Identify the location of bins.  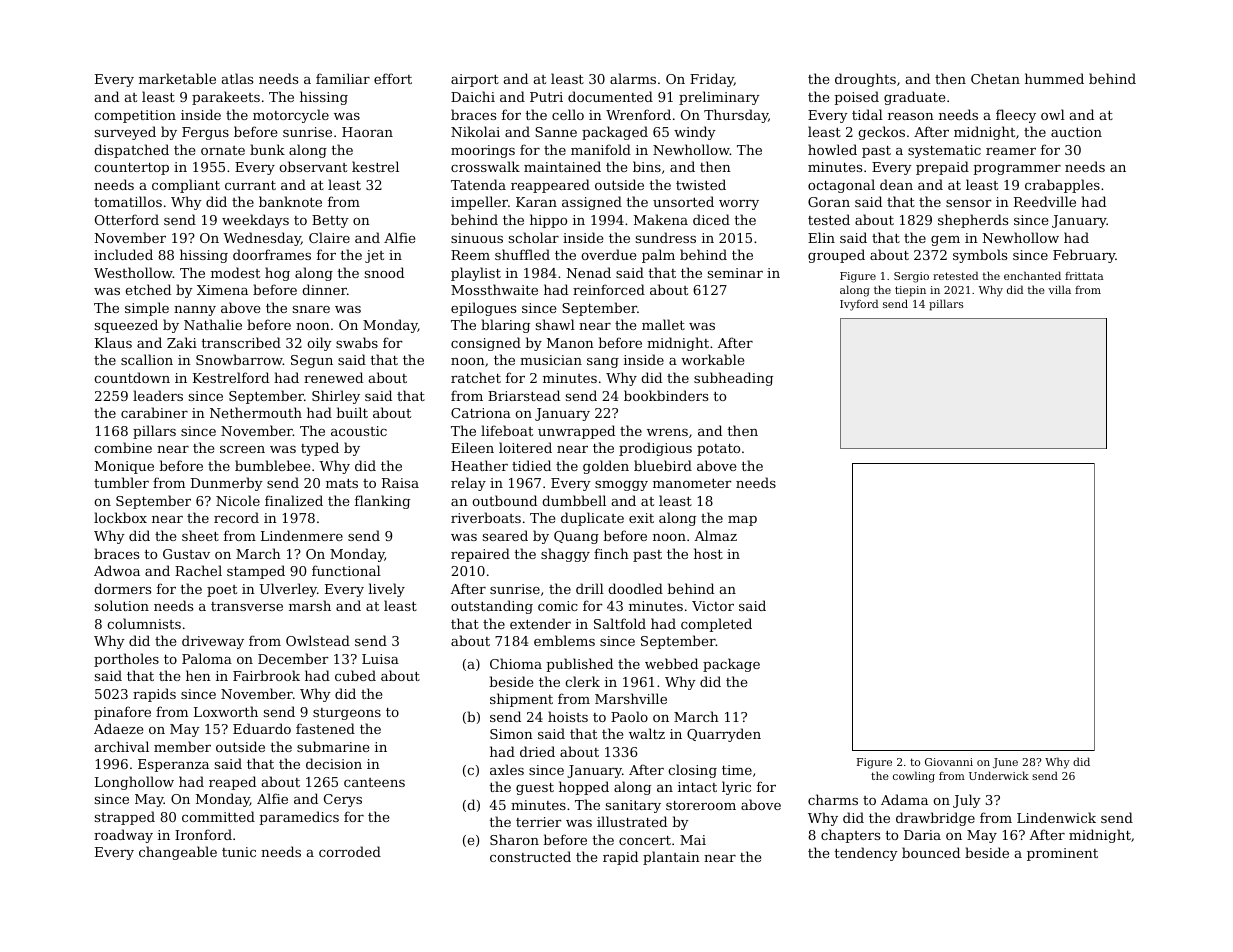
(647, 166).
